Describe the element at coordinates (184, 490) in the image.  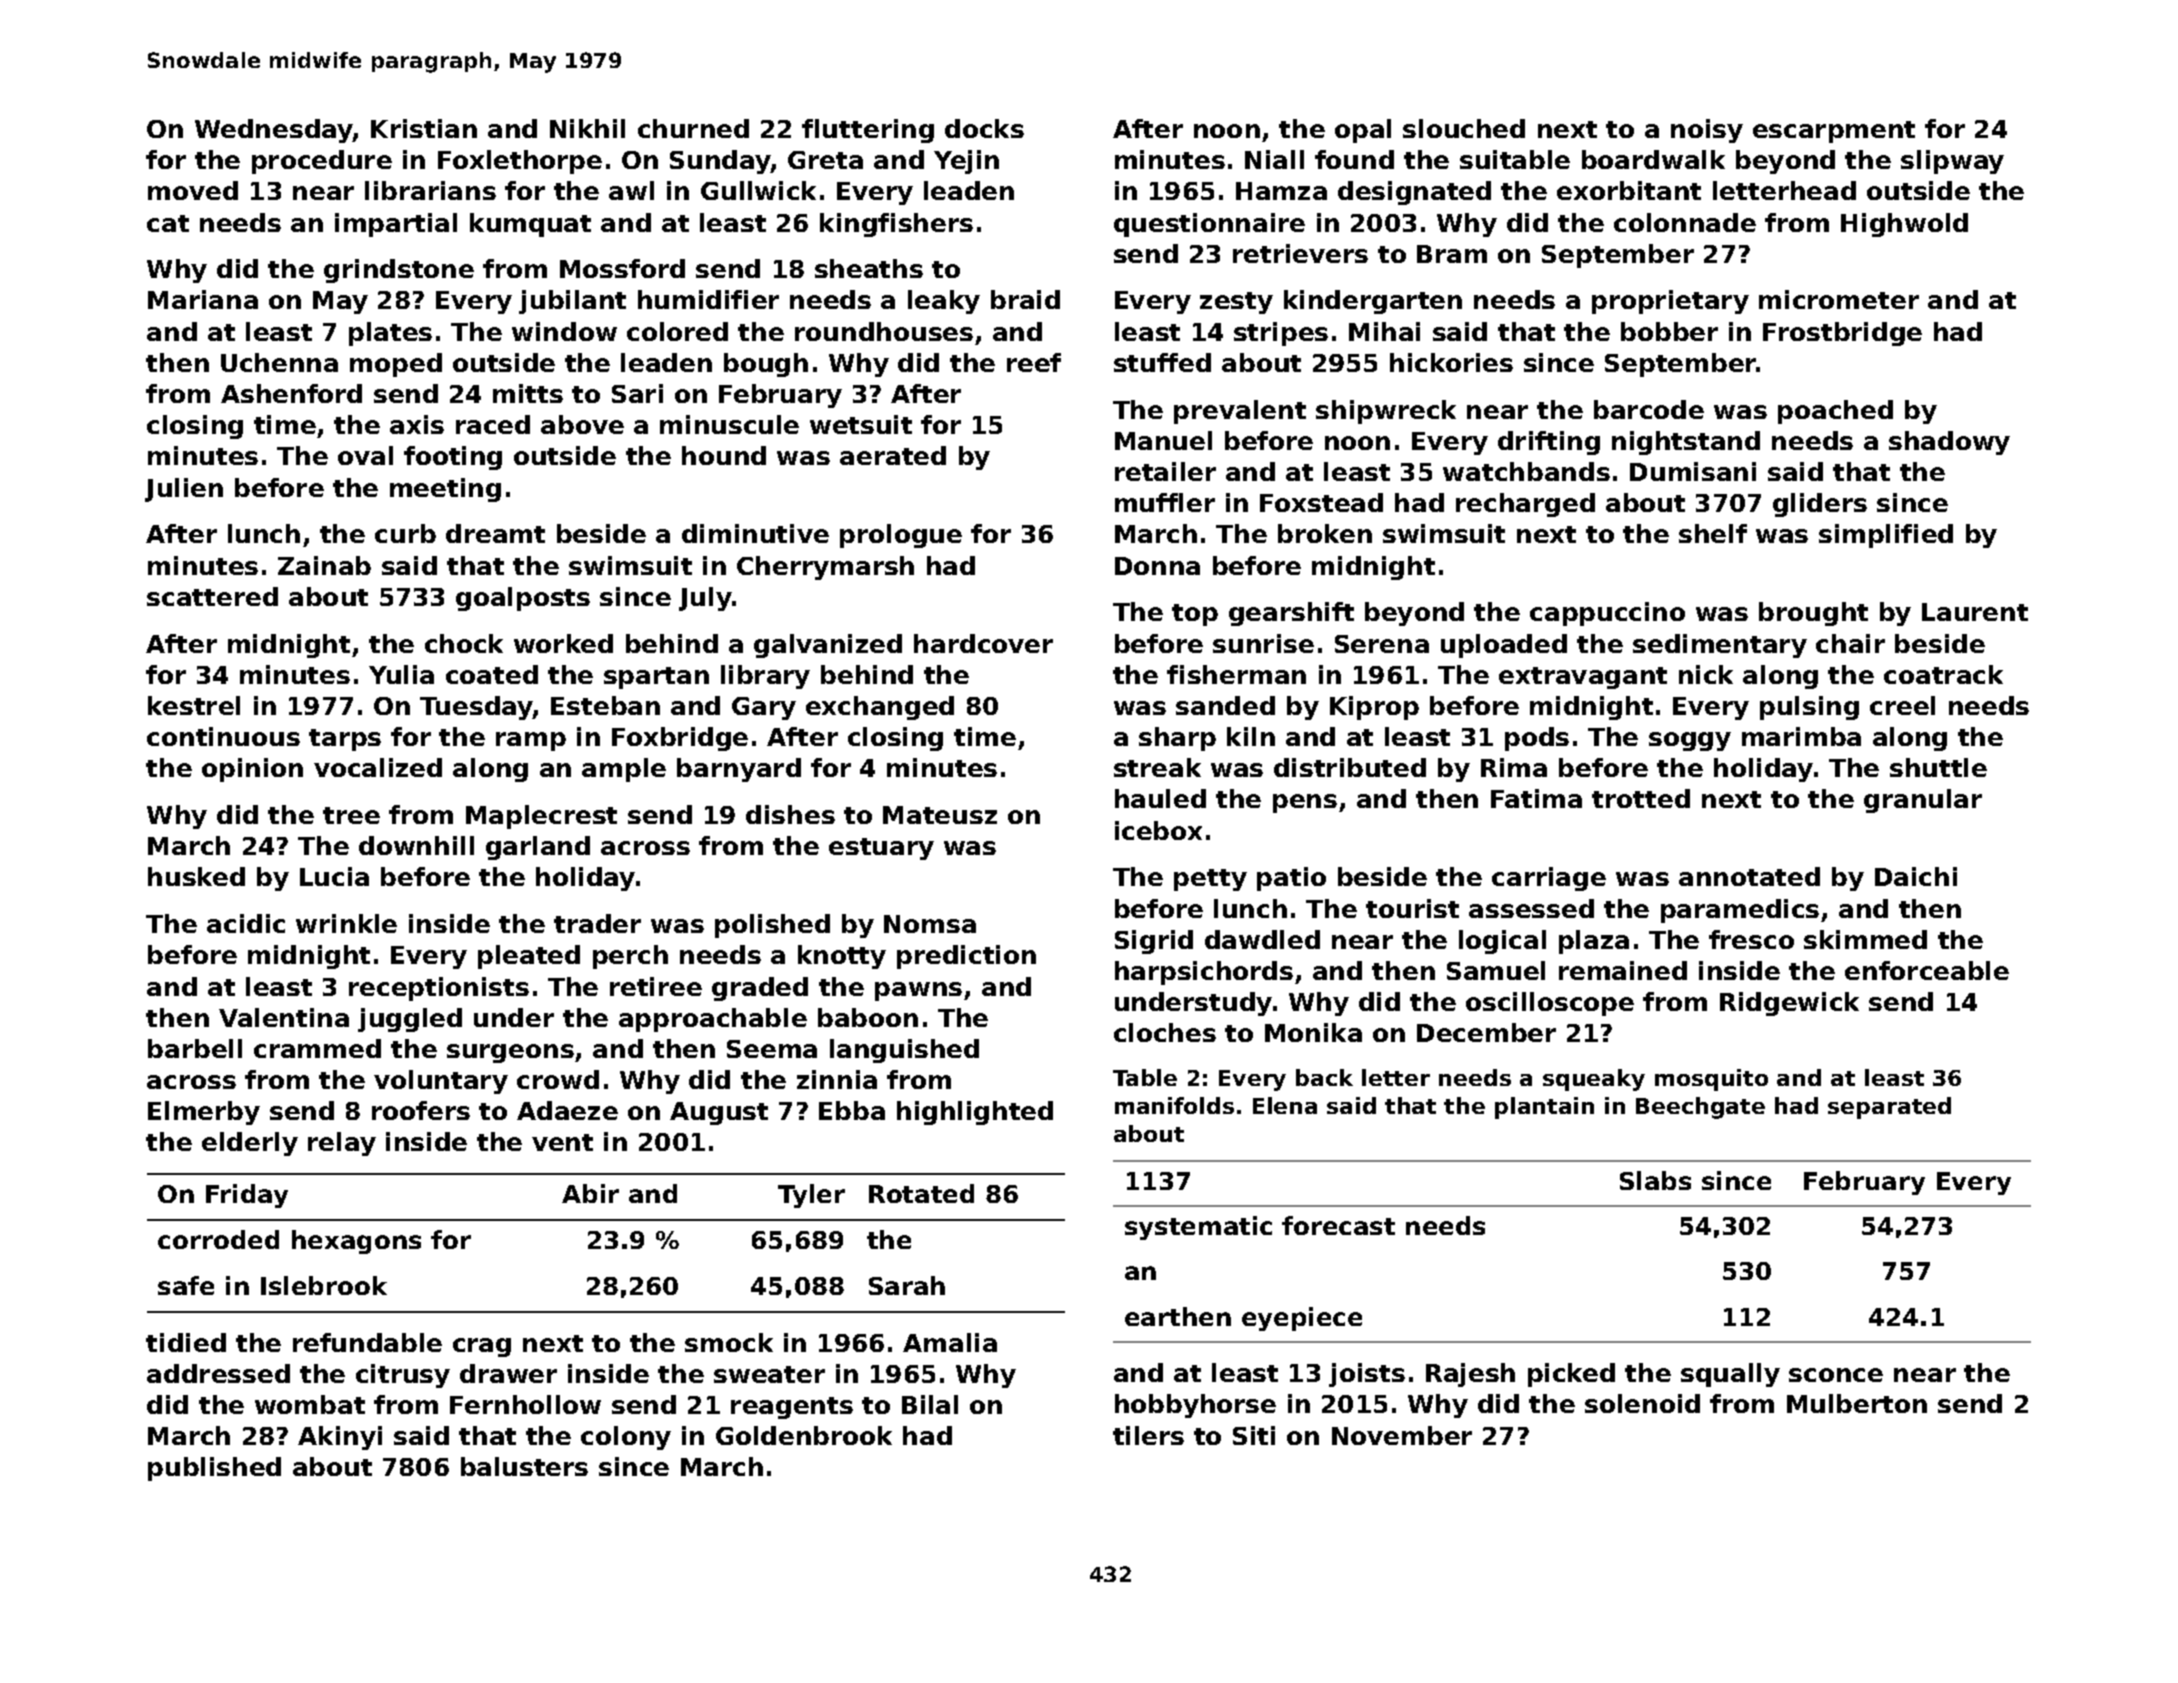
I see `Julien` at that location.
